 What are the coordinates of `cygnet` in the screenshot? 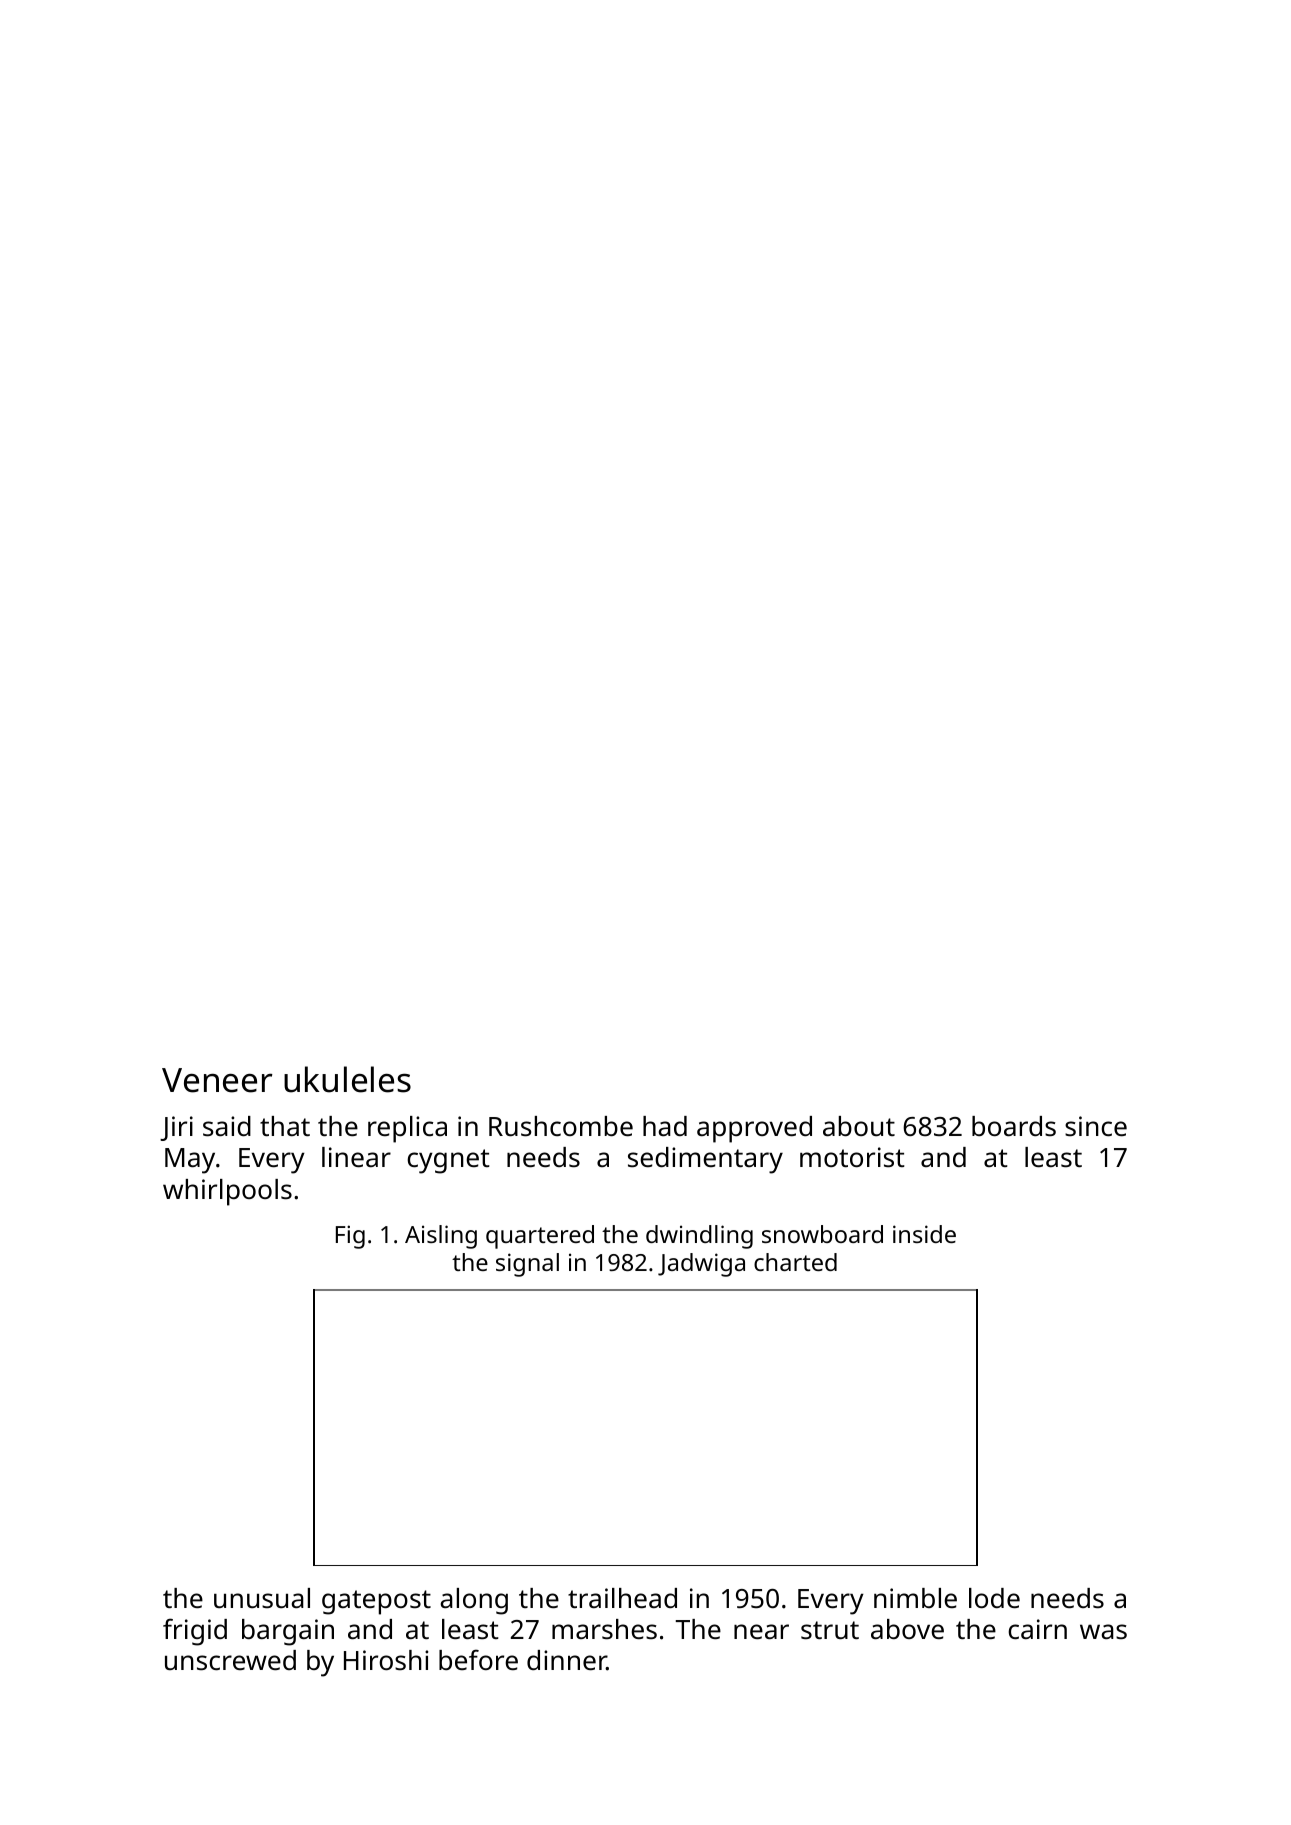 It's located at (448, 1161).
